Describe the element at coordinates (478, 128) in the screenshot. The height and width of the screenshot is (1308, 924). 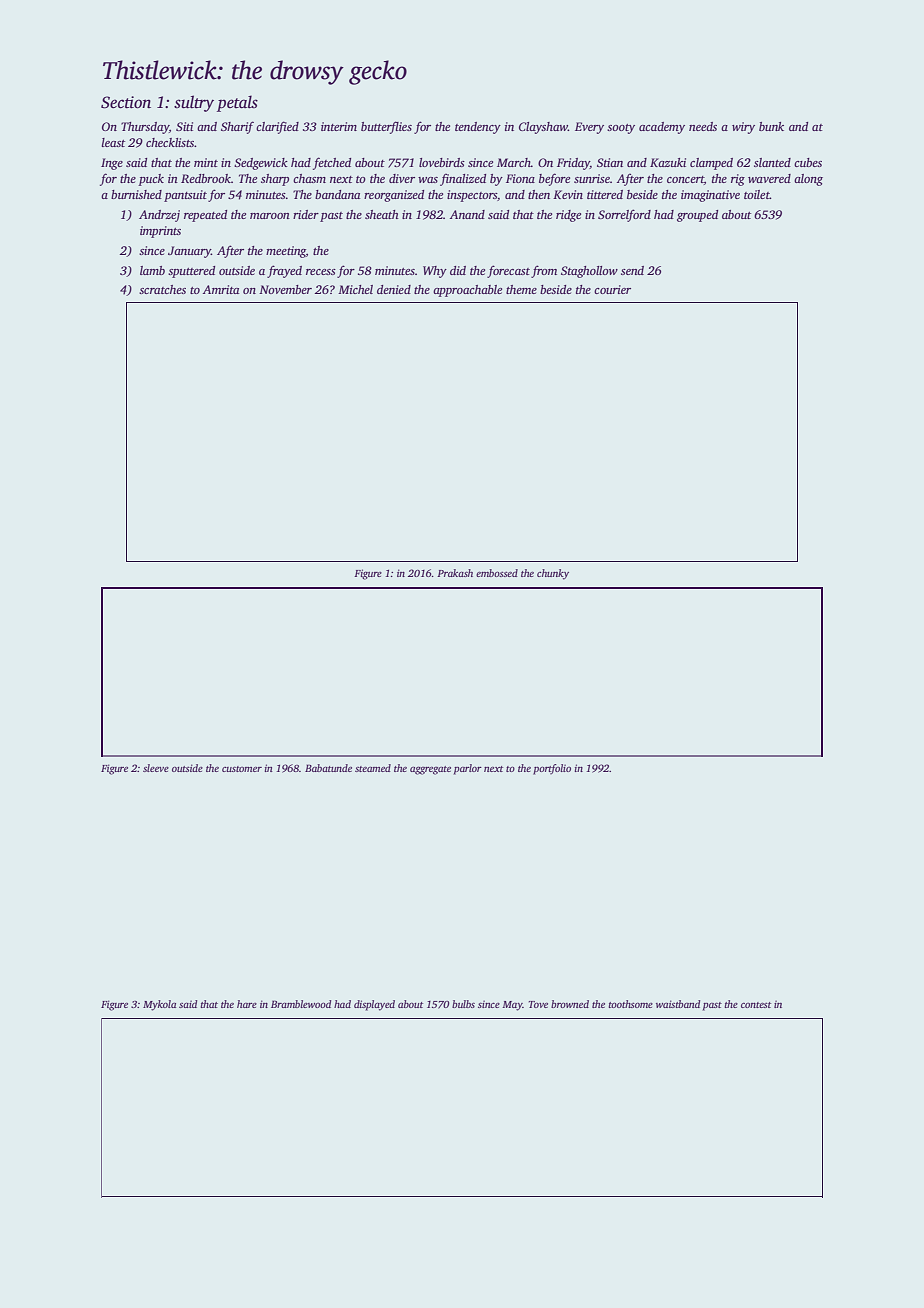
I see `tendency` at that location.
